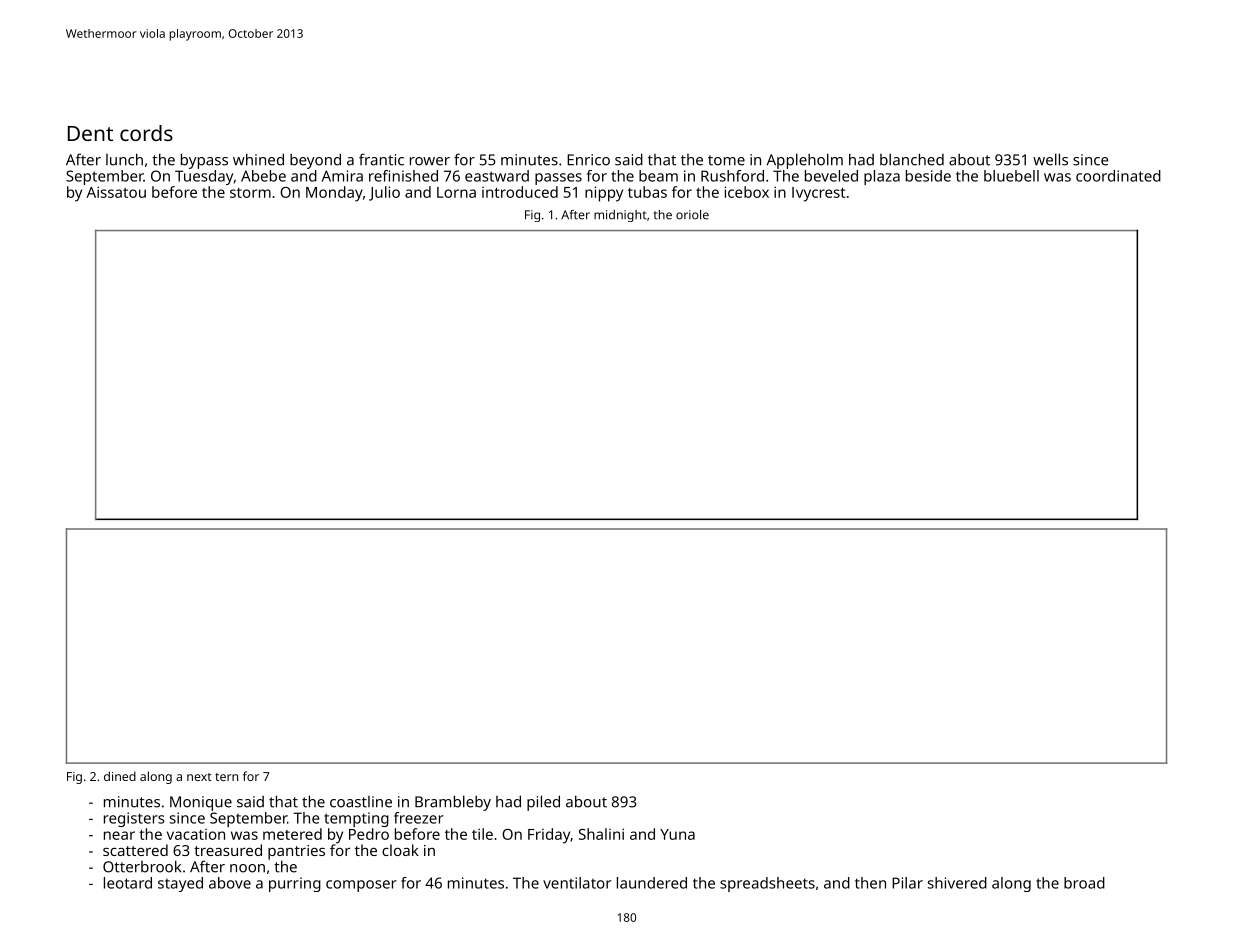 Image resolution: width=1233 pixels, height=952 pixels. I want to click on piled, so click(543, 803).
